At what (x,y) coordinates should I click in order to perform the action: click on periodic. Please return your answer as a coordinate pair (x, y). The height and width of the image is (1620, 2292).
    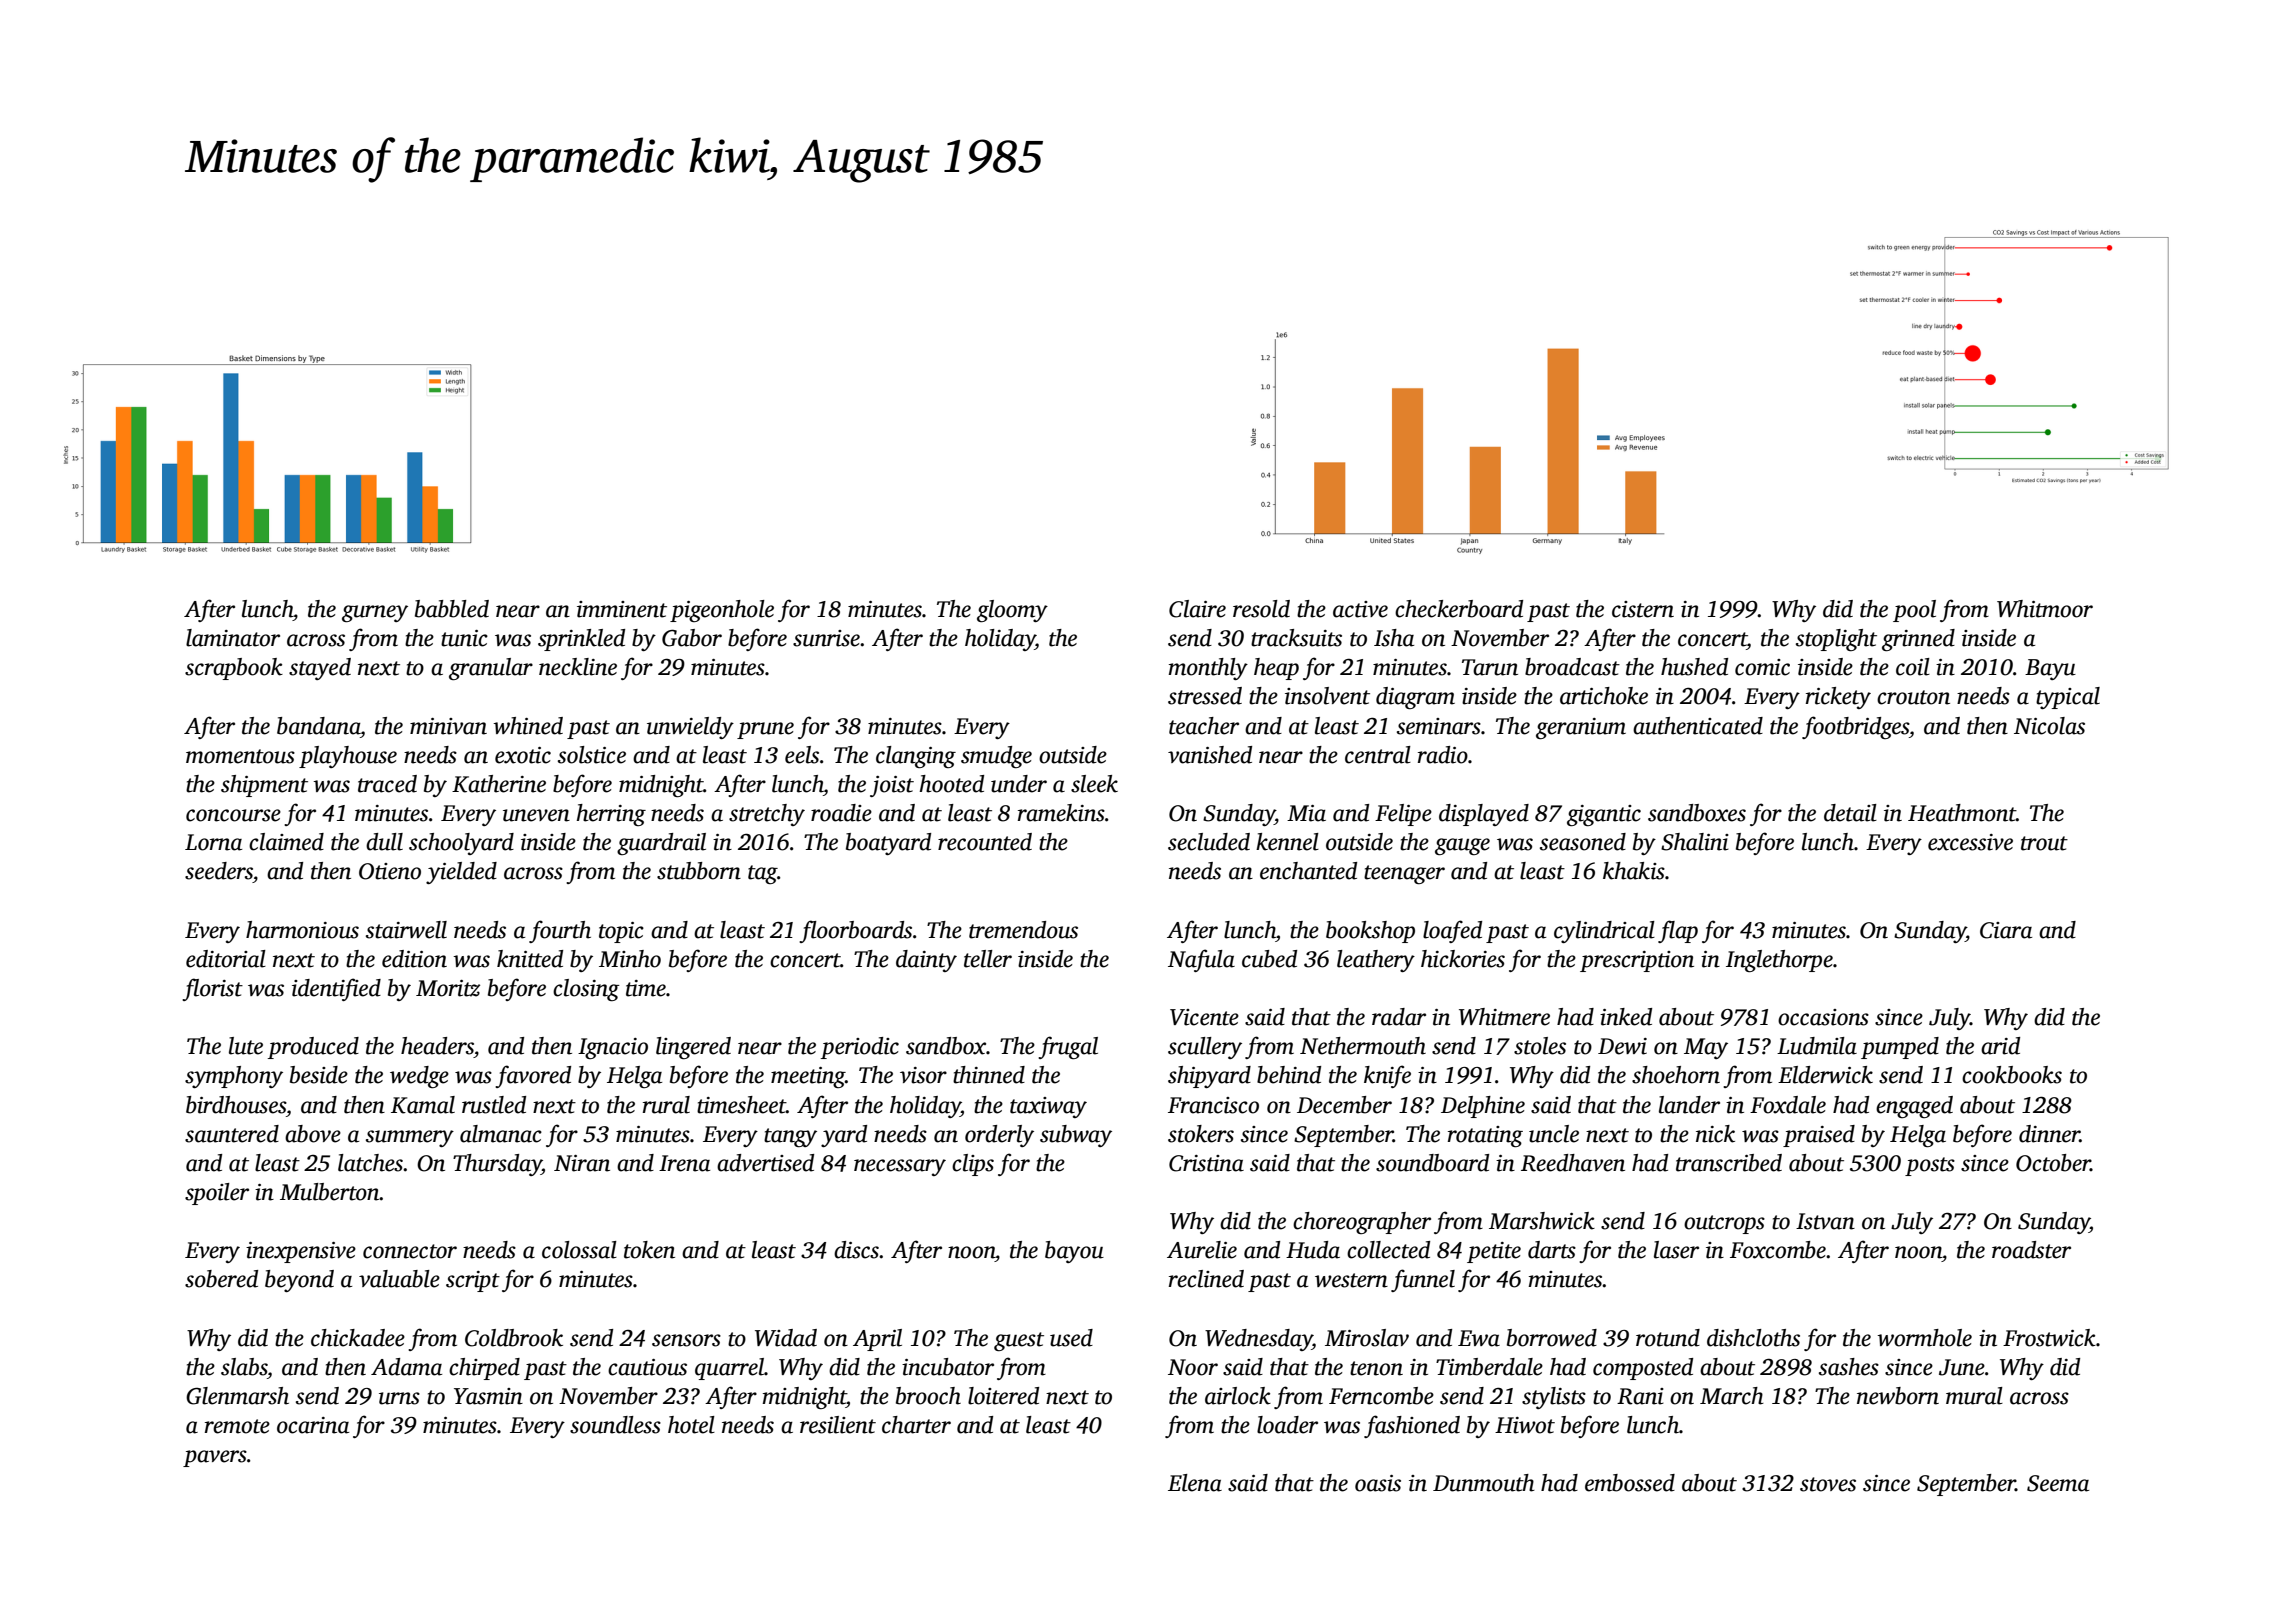
    Looking at the image, I should click on (860, 1048).
